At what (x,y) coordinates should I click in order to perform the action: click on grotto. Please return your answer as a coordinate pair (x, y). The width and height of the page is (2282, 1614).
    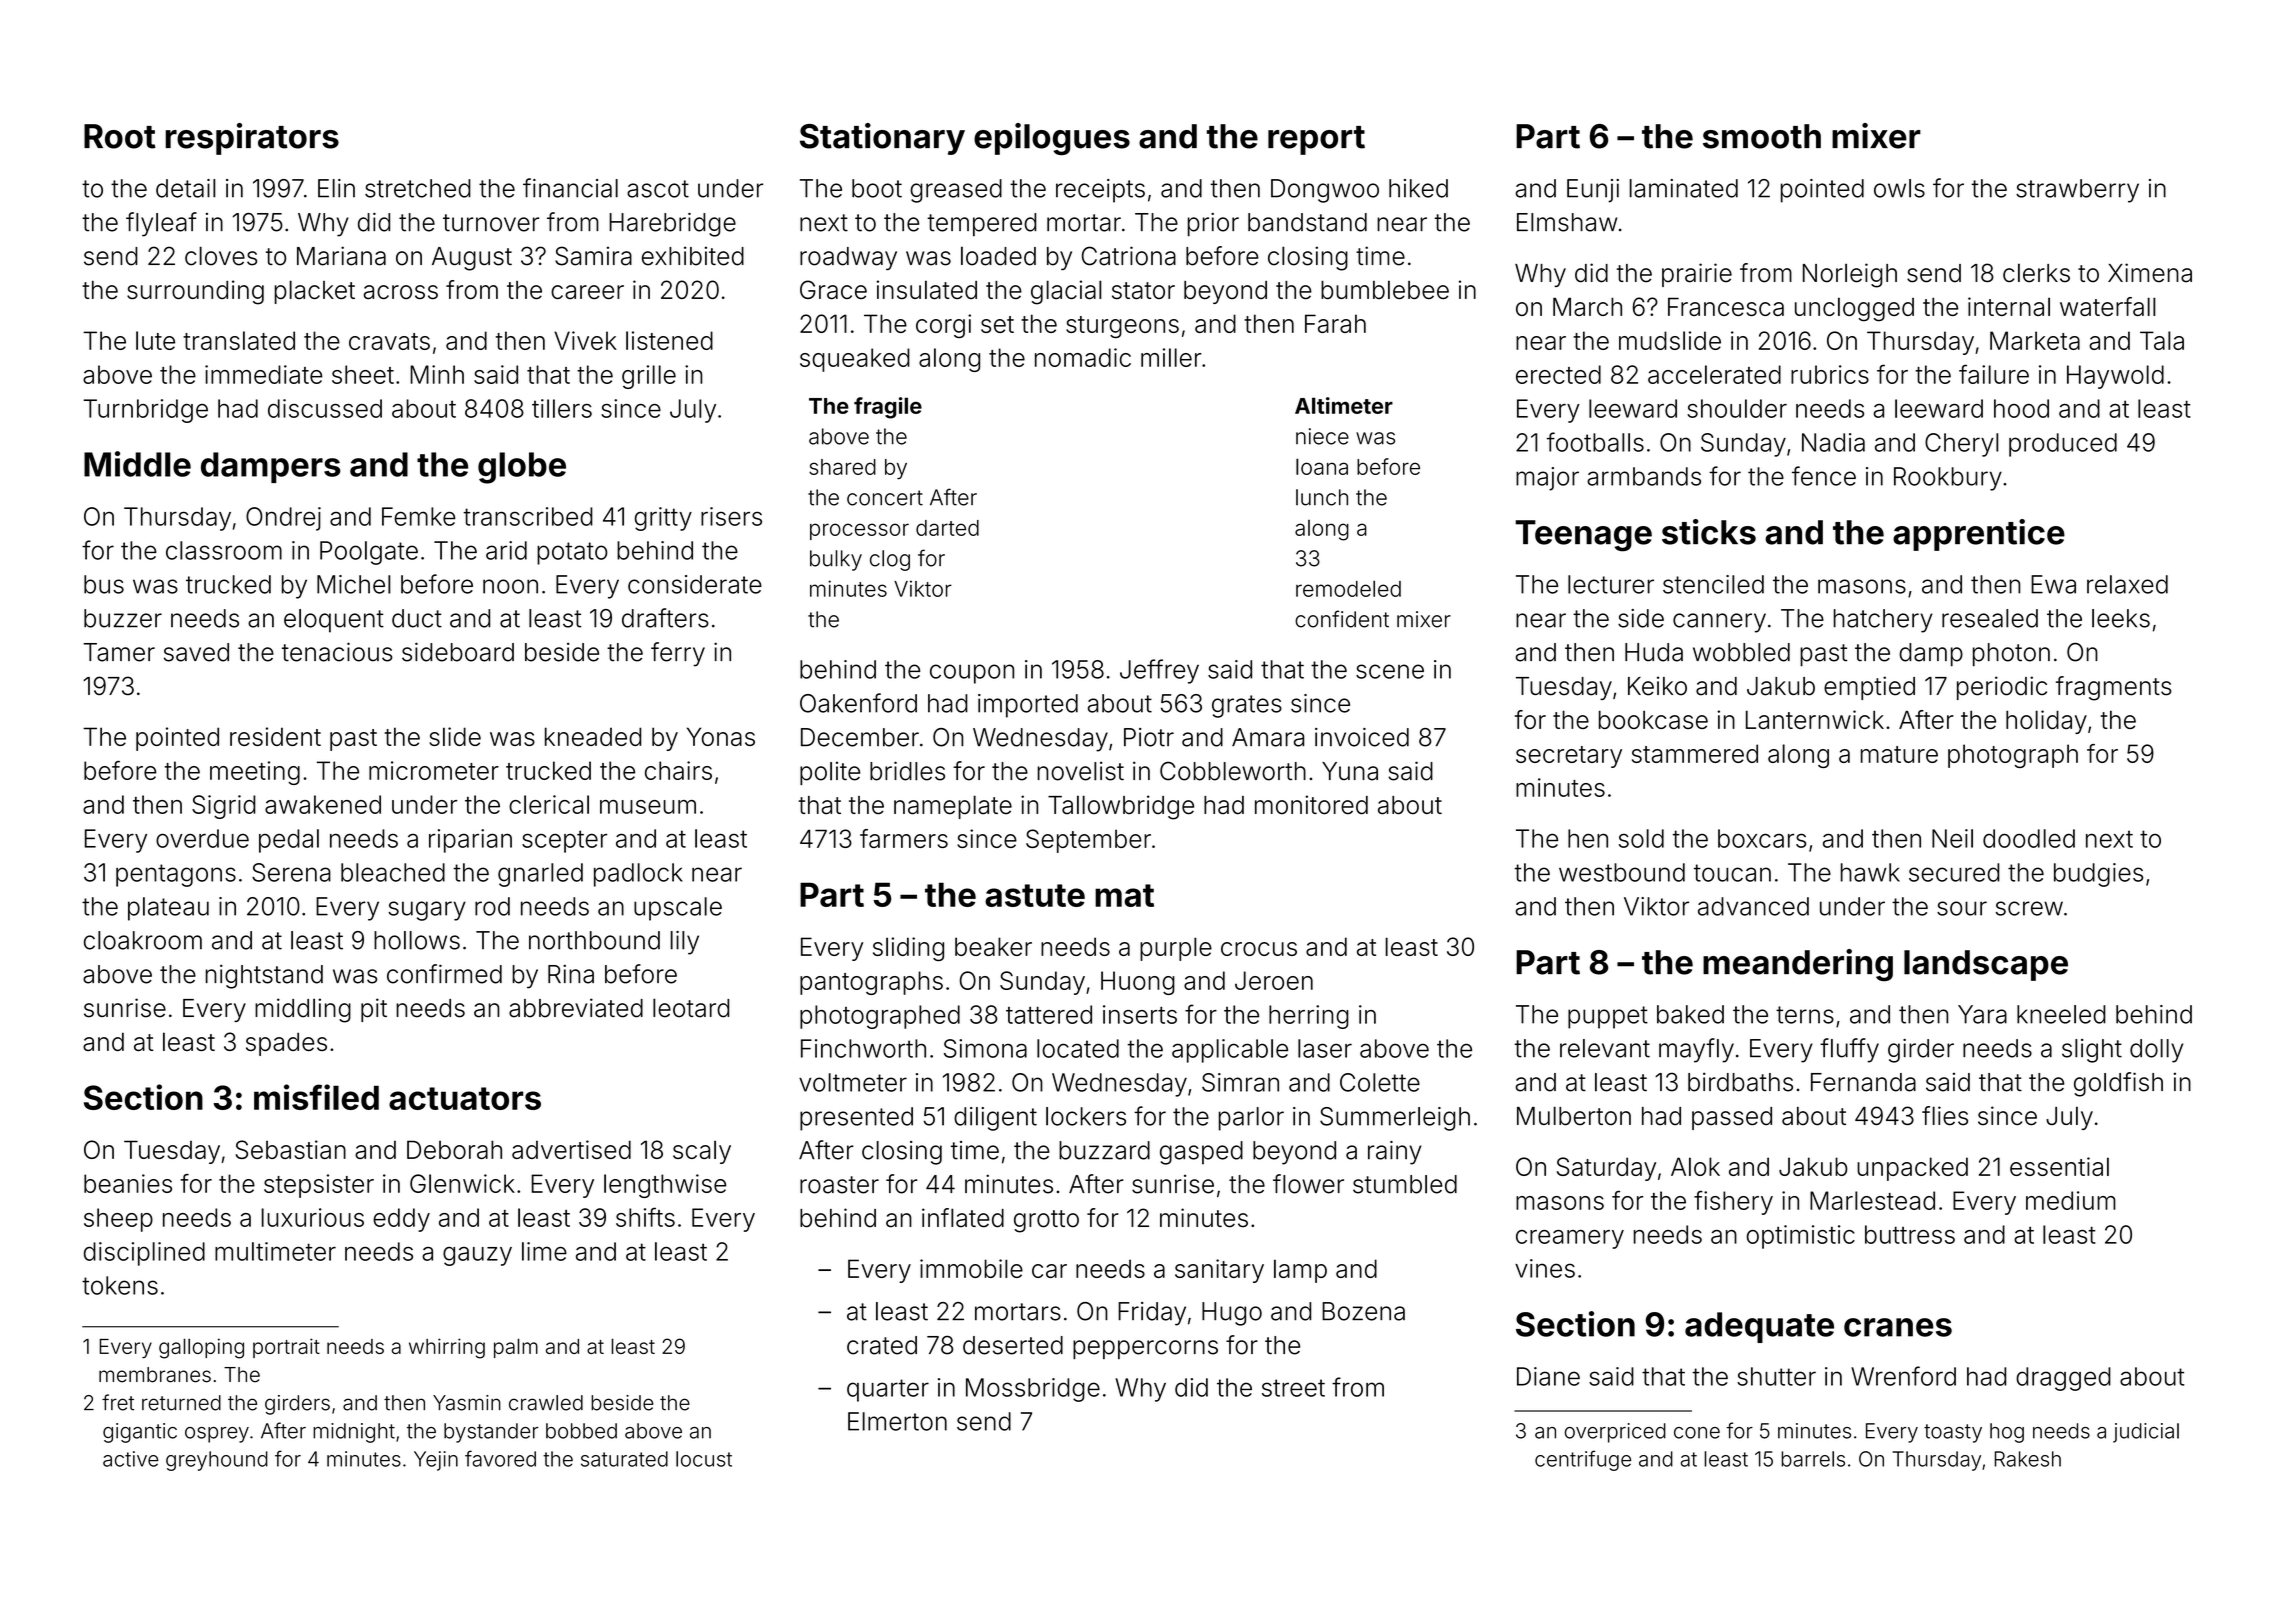
    Looking at the image, I should click on (1046, 1221).
